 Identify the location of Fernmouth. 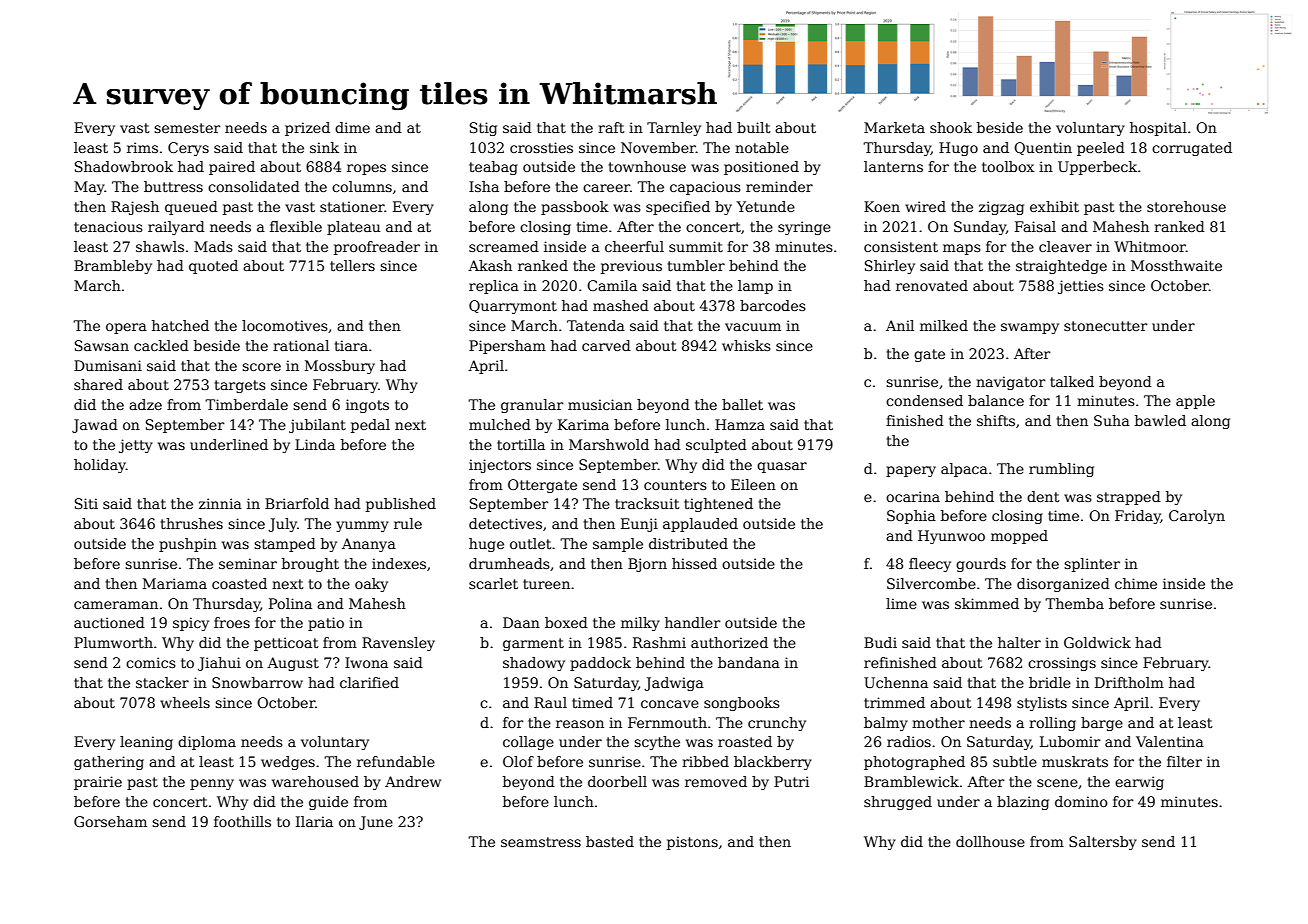
(667, 722).
